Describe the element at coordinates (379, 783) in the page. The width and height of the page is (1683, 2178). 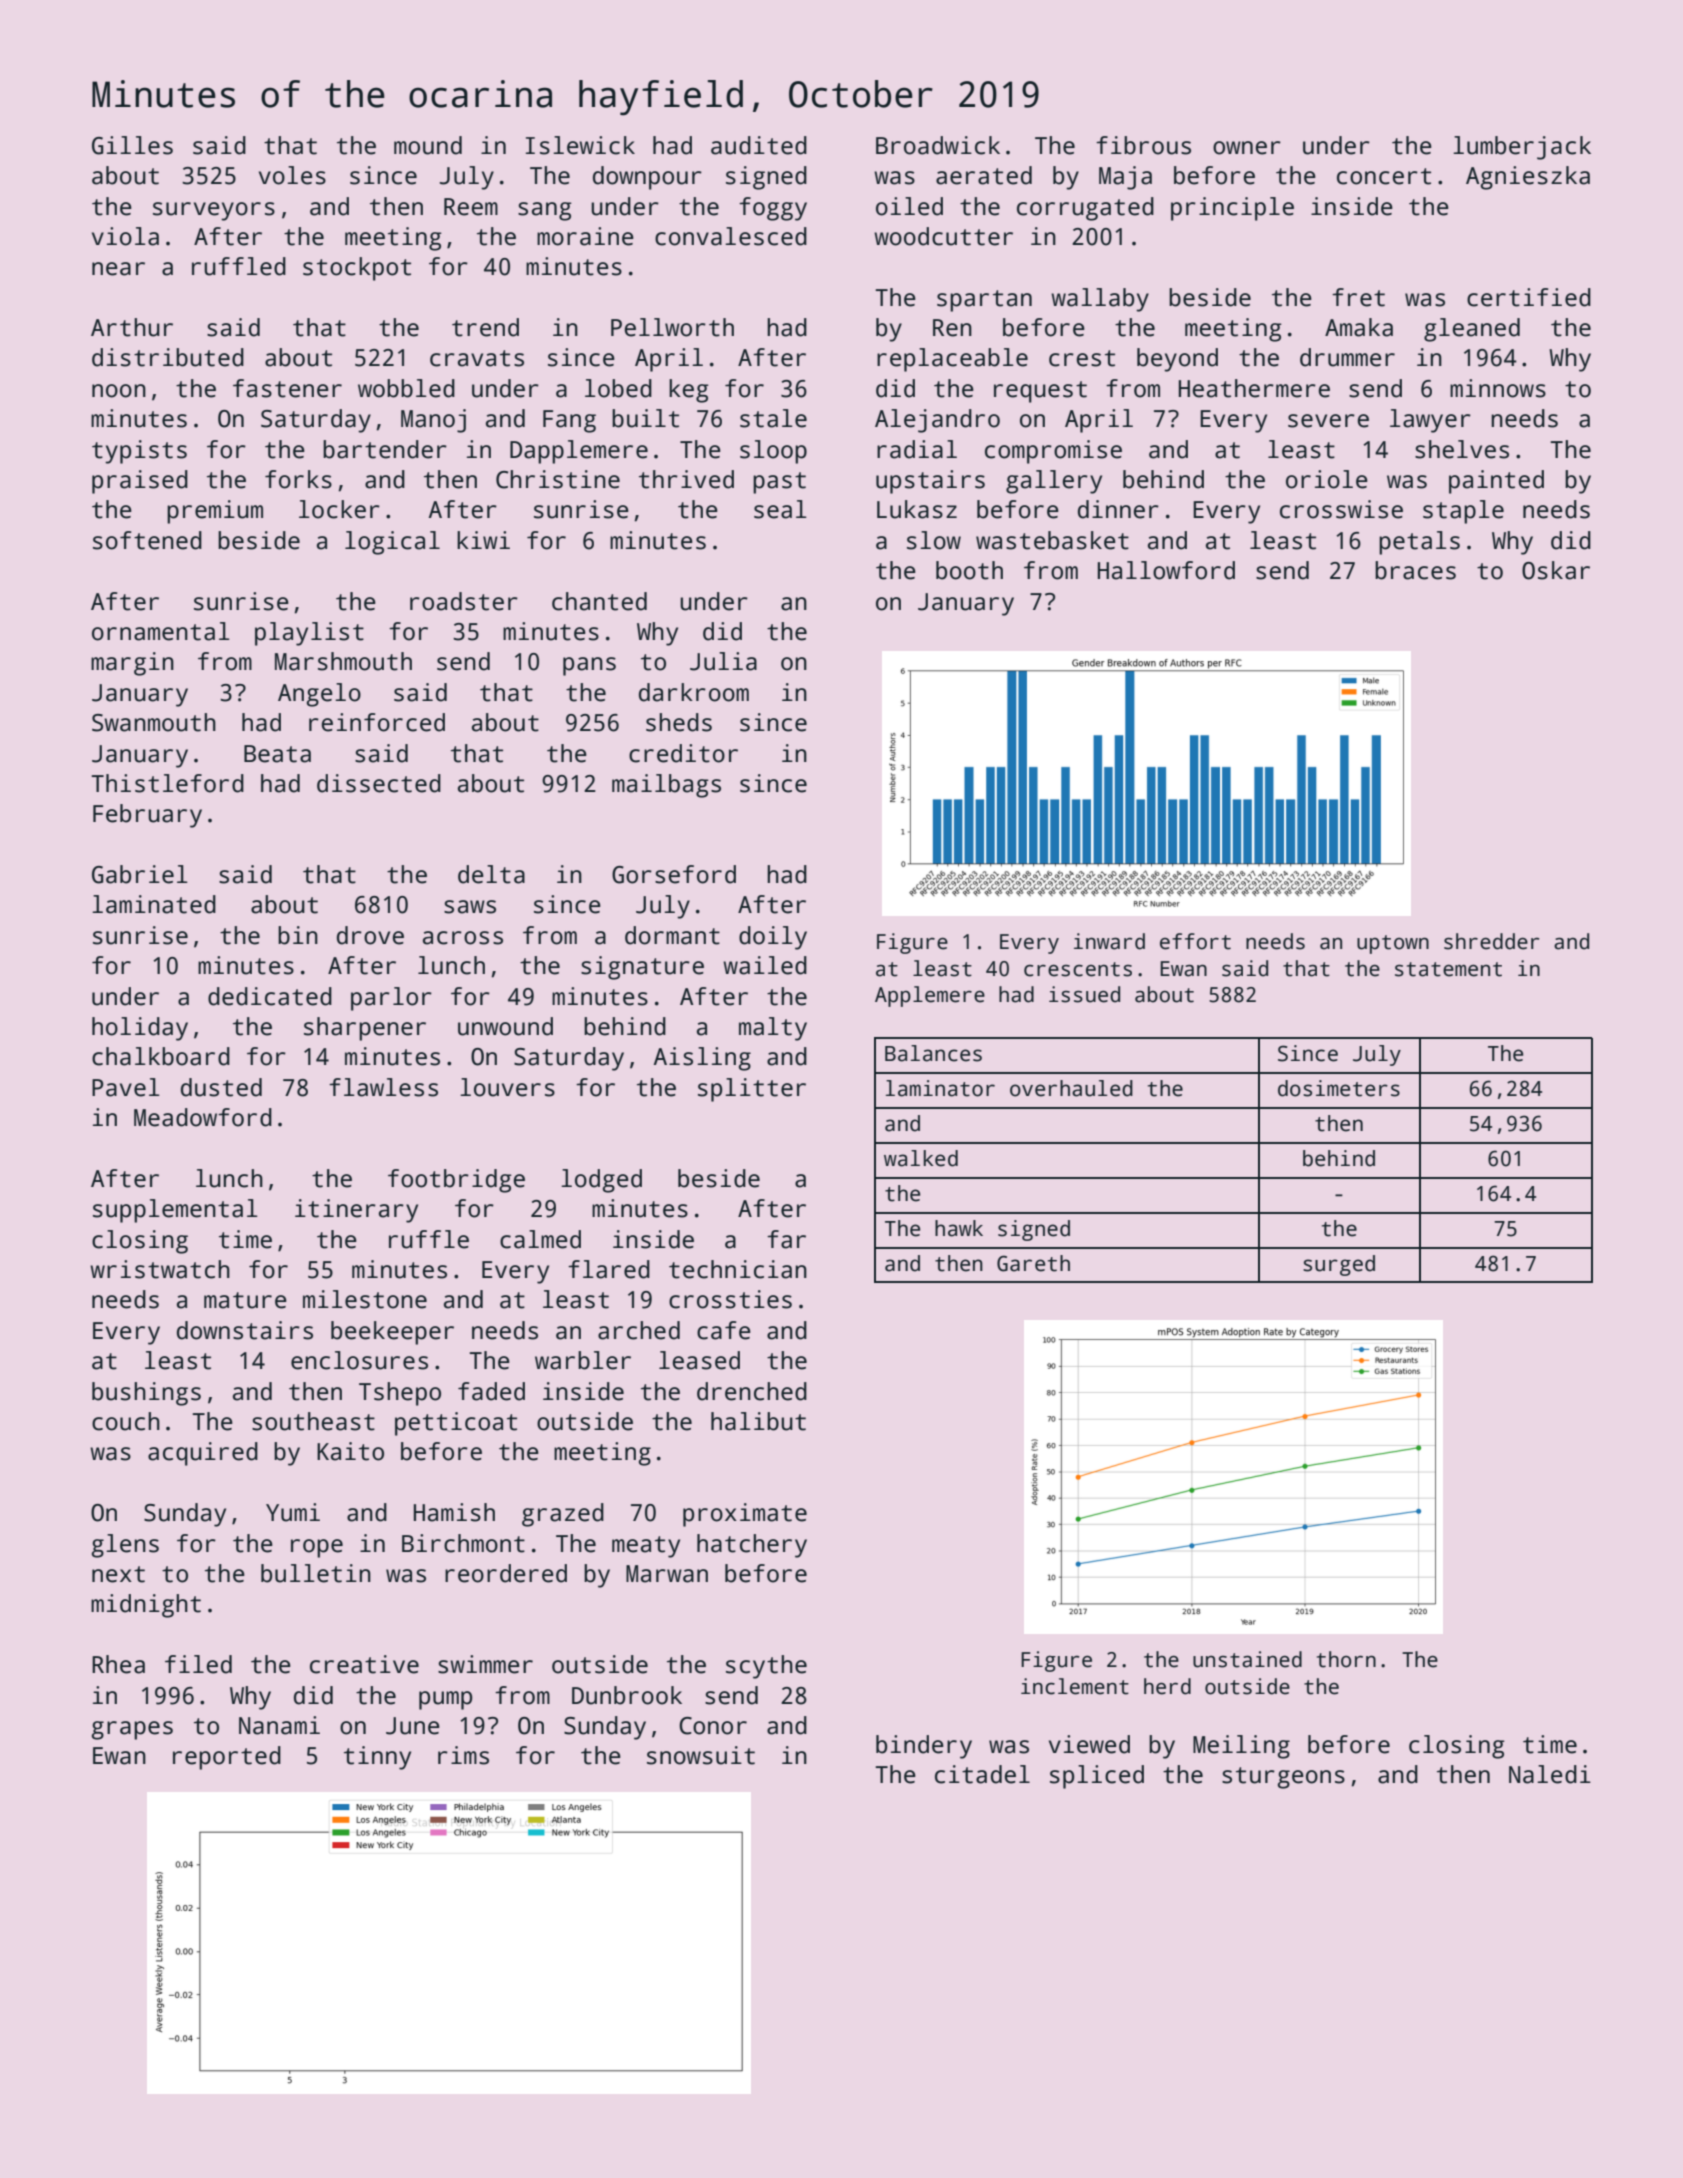
I see `dissected` at that location.
